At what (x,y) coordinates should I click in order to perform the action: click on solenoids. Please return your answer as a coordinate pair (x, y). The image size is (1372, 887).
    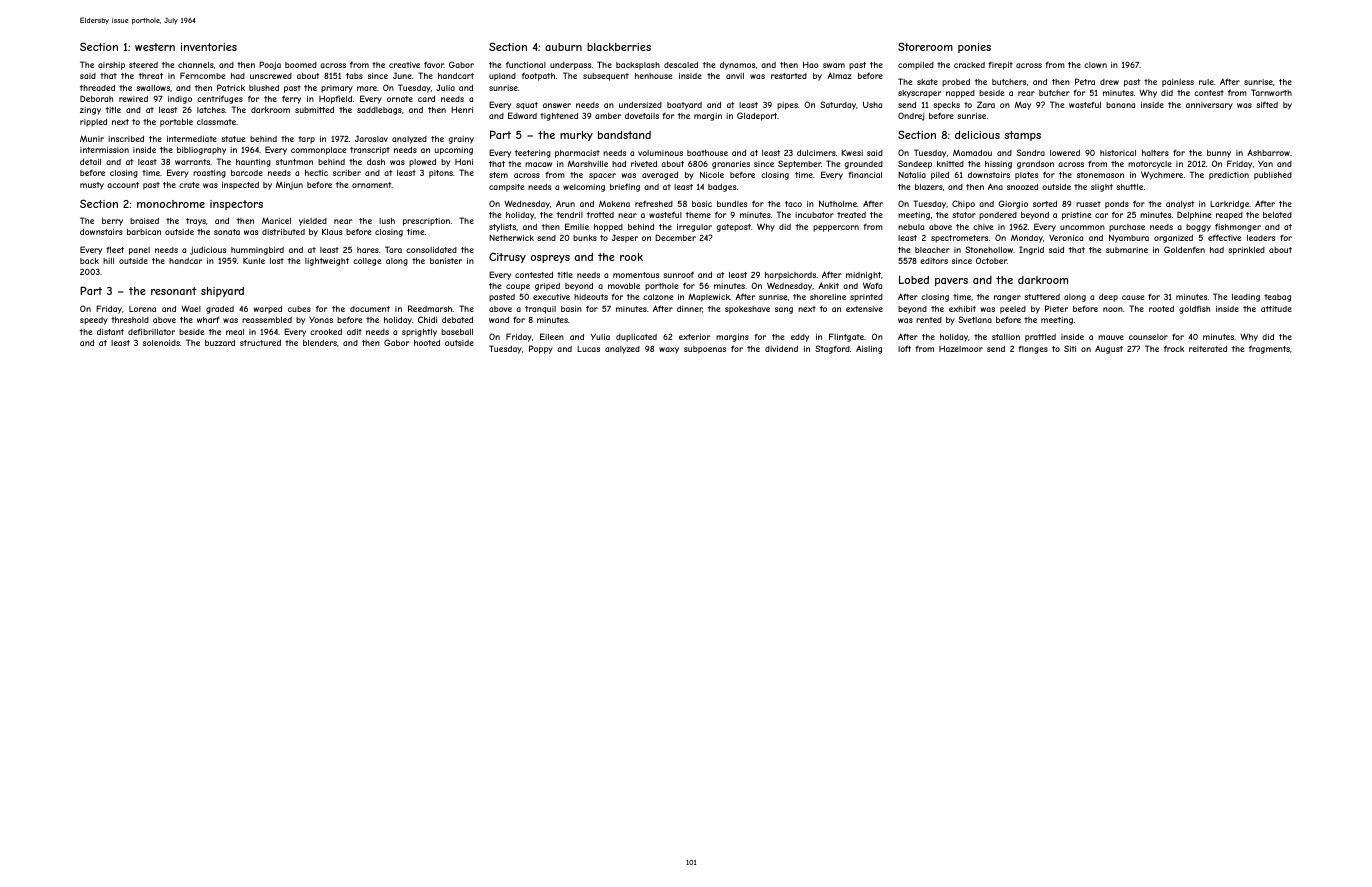
    Looking at the image, I should click on (161, 343).
